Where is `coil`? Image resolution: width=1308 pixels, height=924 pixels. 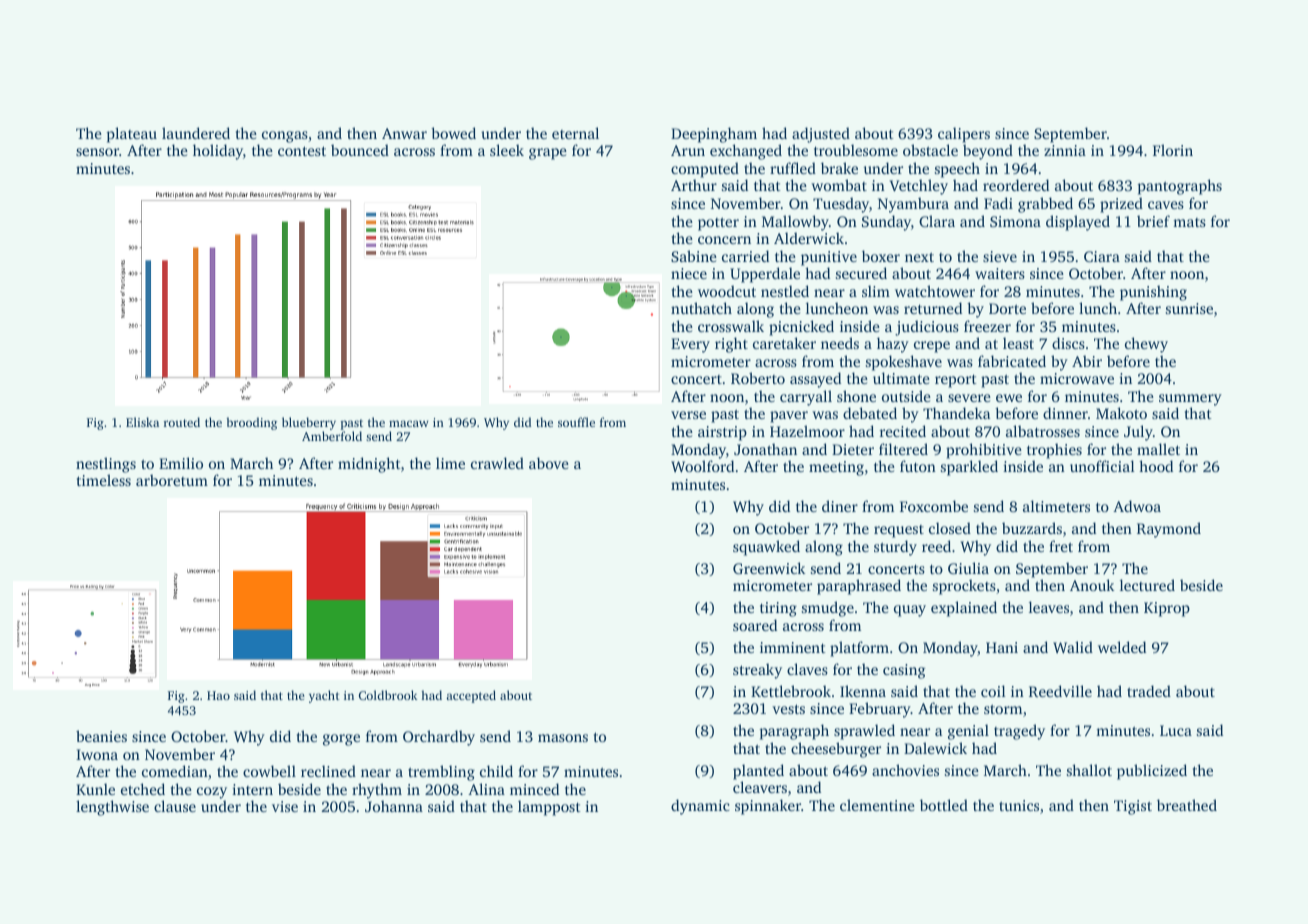 coil is located at coordinates (993, 691).
